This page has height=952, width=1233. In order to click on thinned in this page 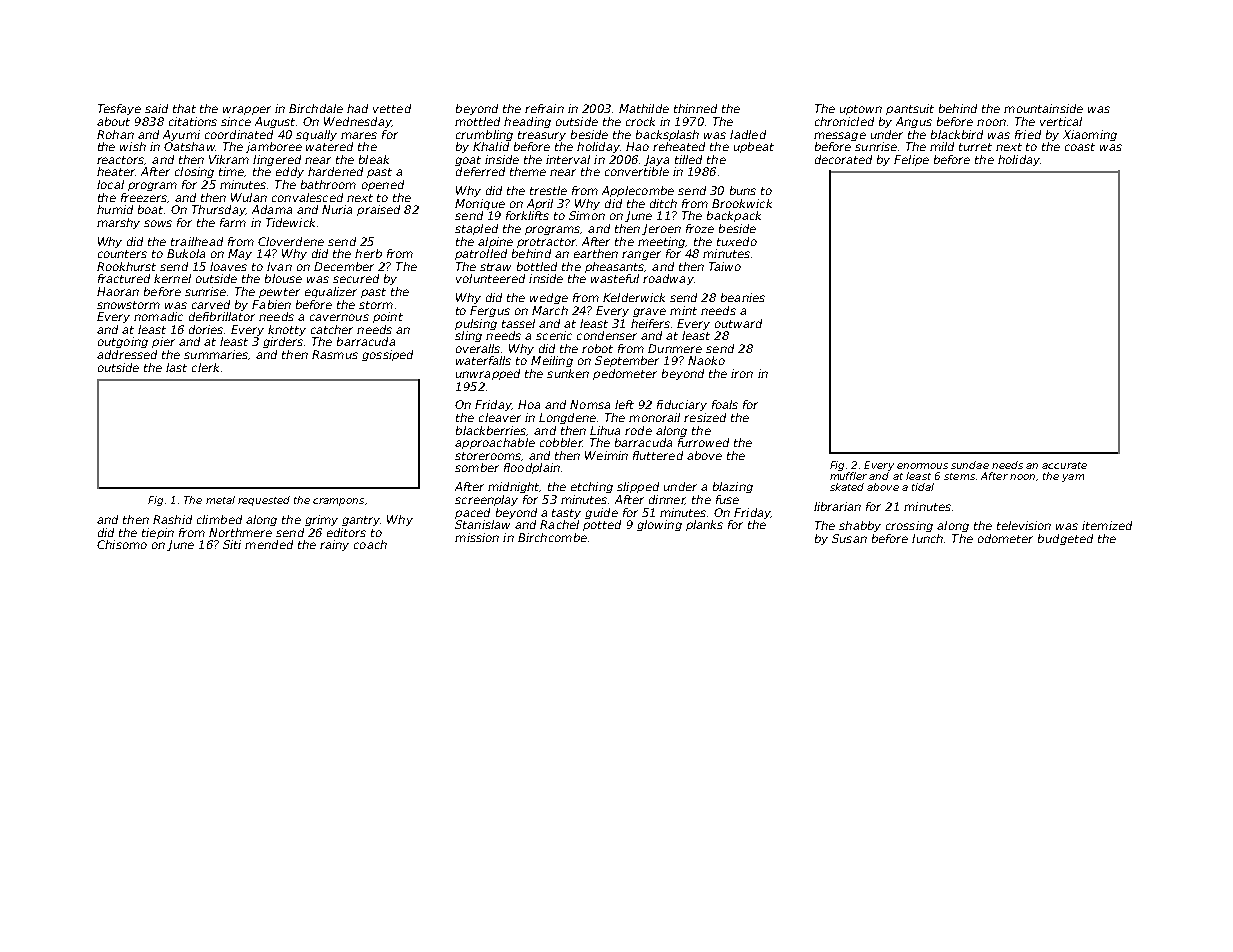, I will do `click(695, 108)`.
